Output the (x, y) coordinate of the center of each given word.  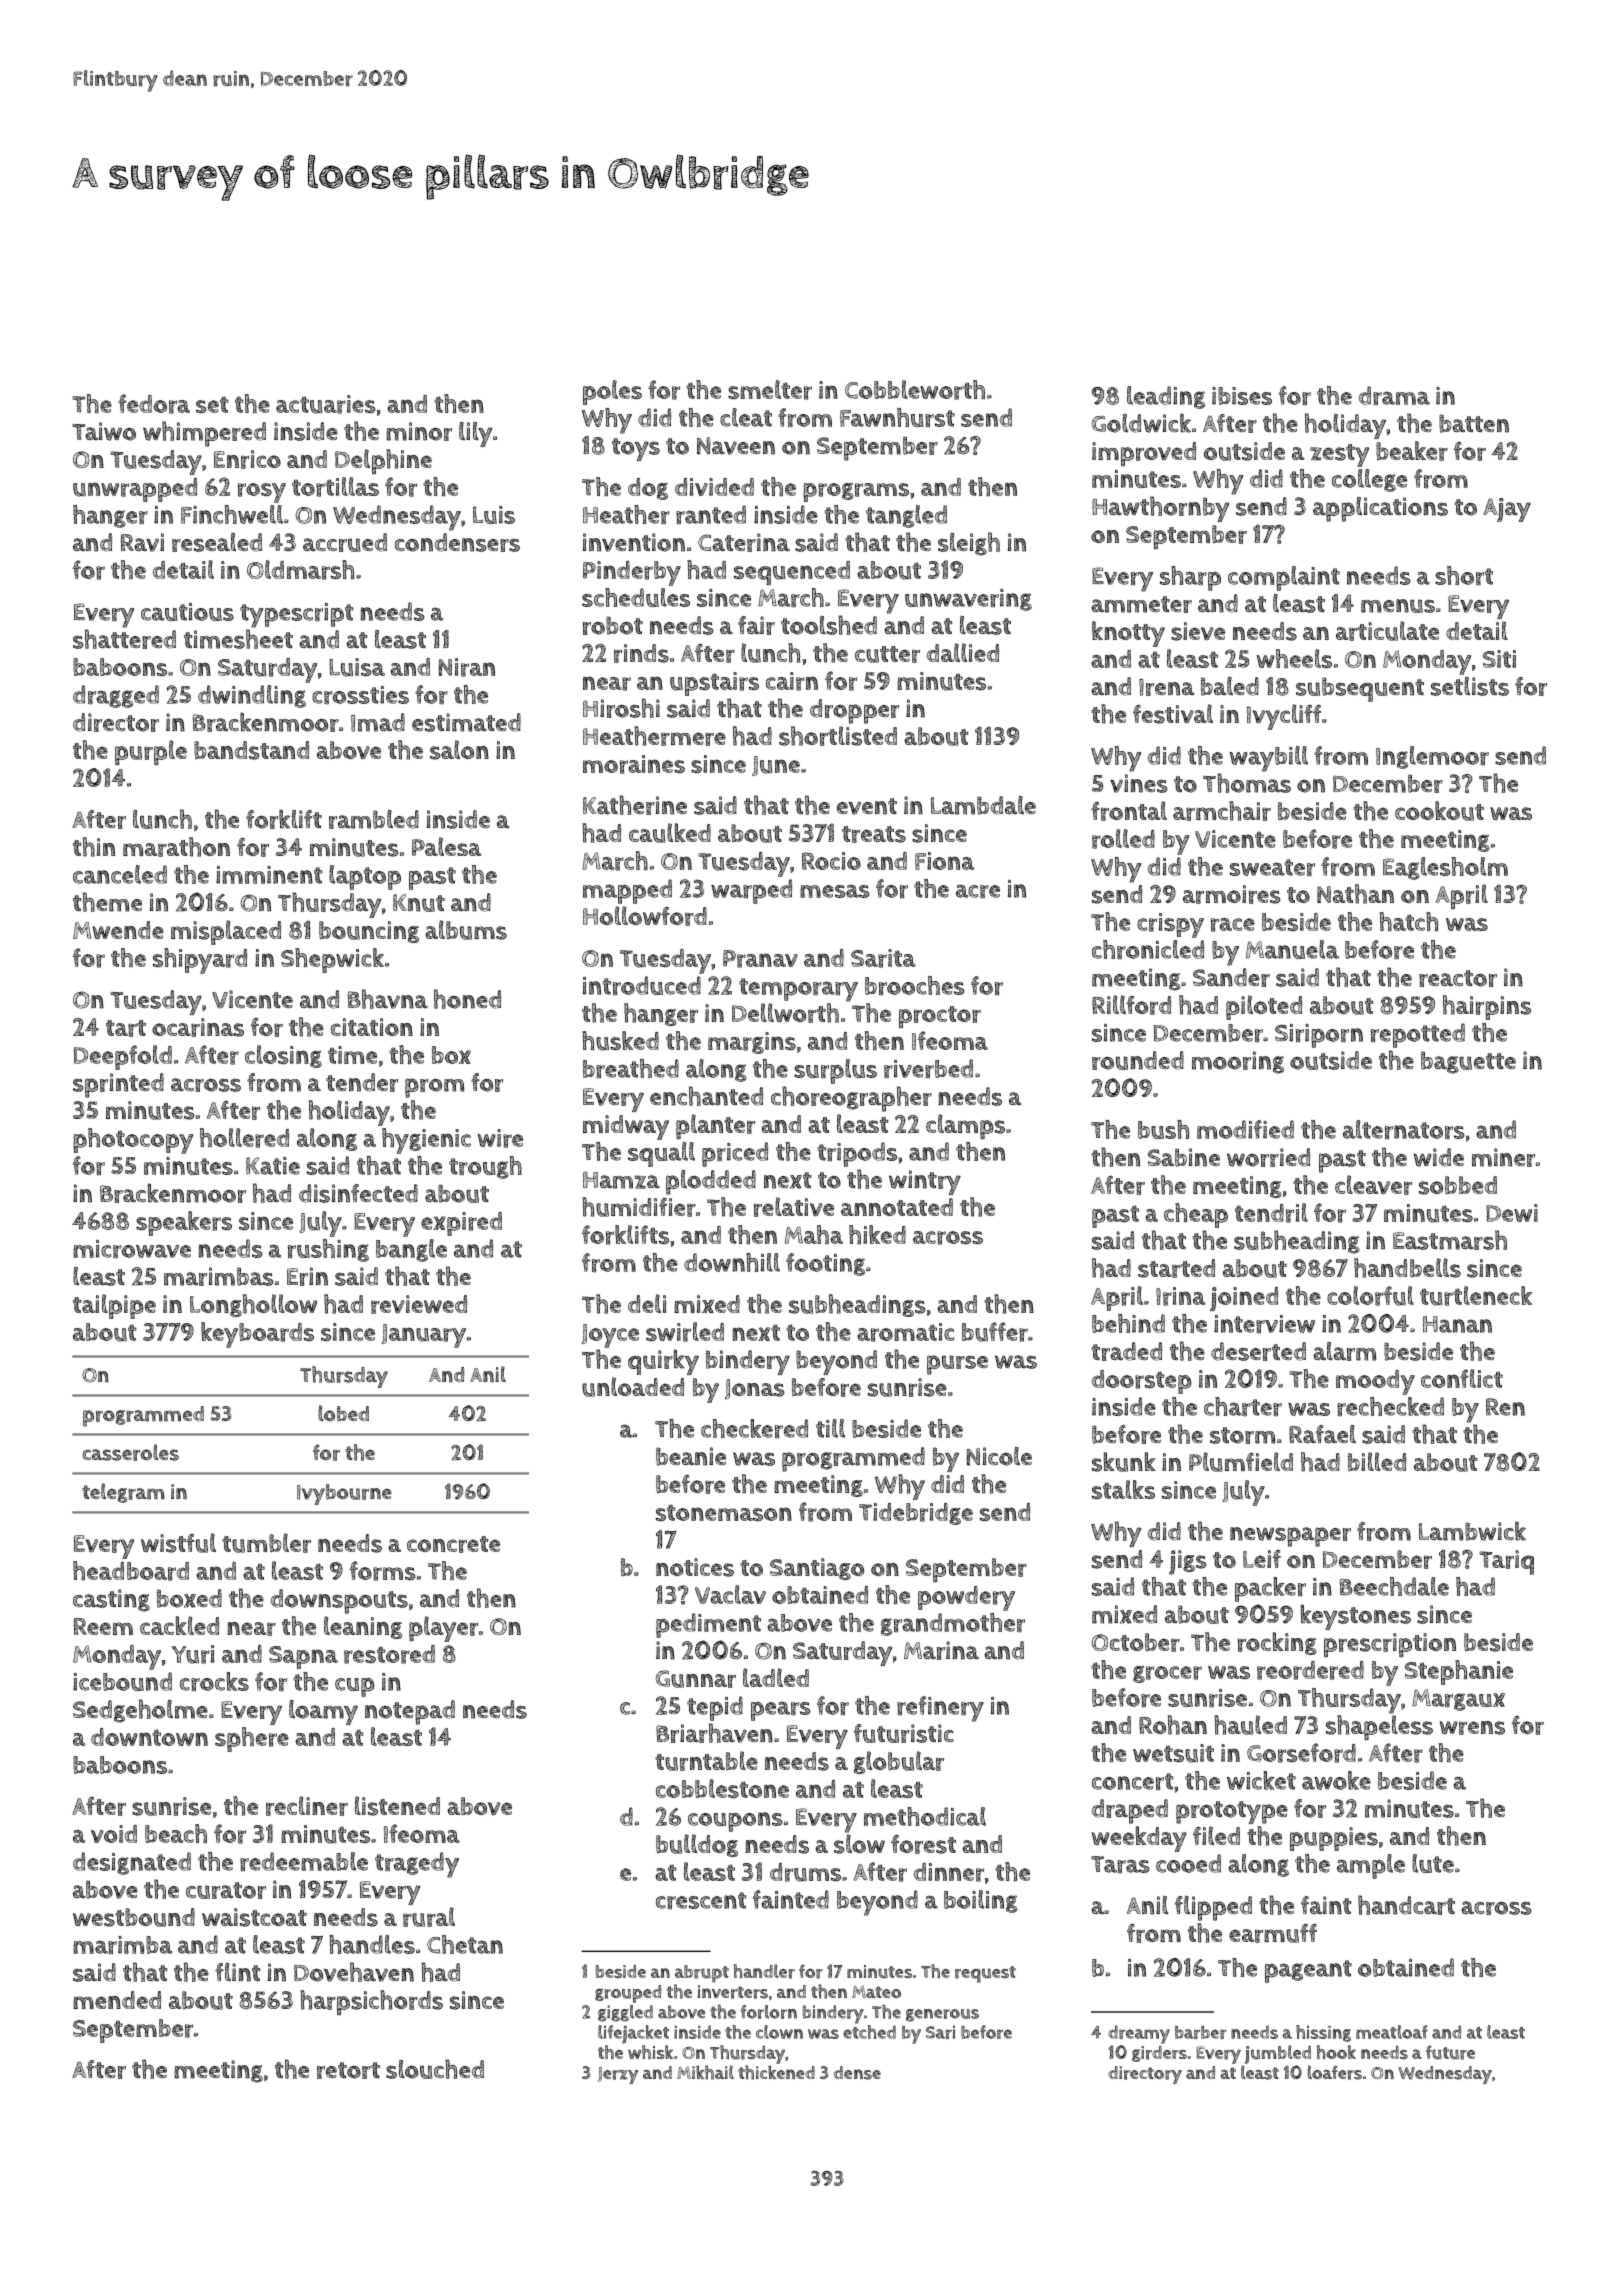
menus (1398, 606)
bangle (411, 1250)
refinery (940, 1709)
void (114, 1834)
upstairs (714, 684)
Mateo (876, 1991)
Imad (378, 722)
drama (1394, 395)
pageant (1308, 1971)
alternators (1404, 1129)
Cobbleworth (915, 390)
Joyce (610, 1336)
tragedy (417, 1865)
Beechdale (1394, 1586)
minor (419, 431)
